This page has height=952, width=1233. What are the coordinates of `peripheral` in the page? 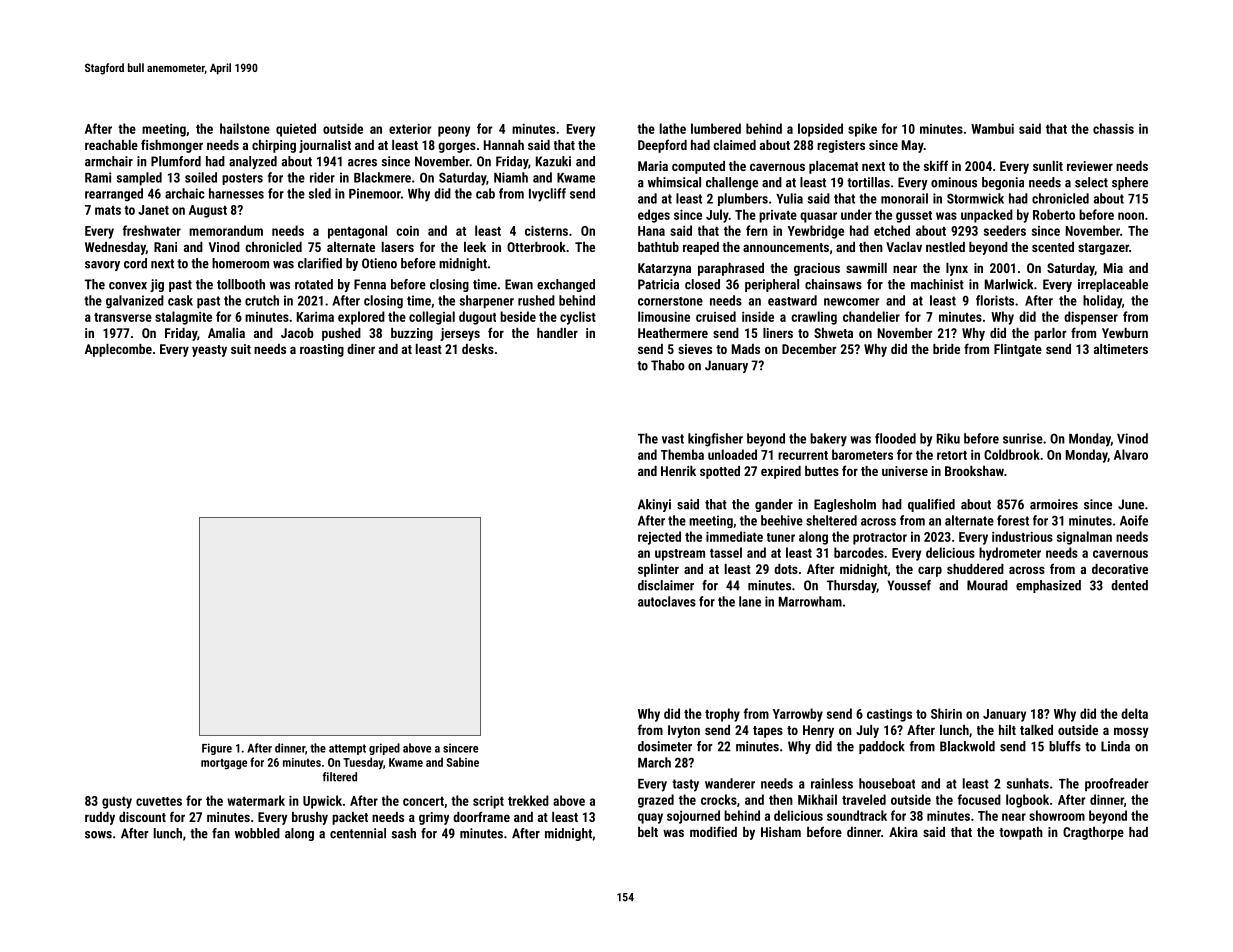 It's located at (772, 285).
